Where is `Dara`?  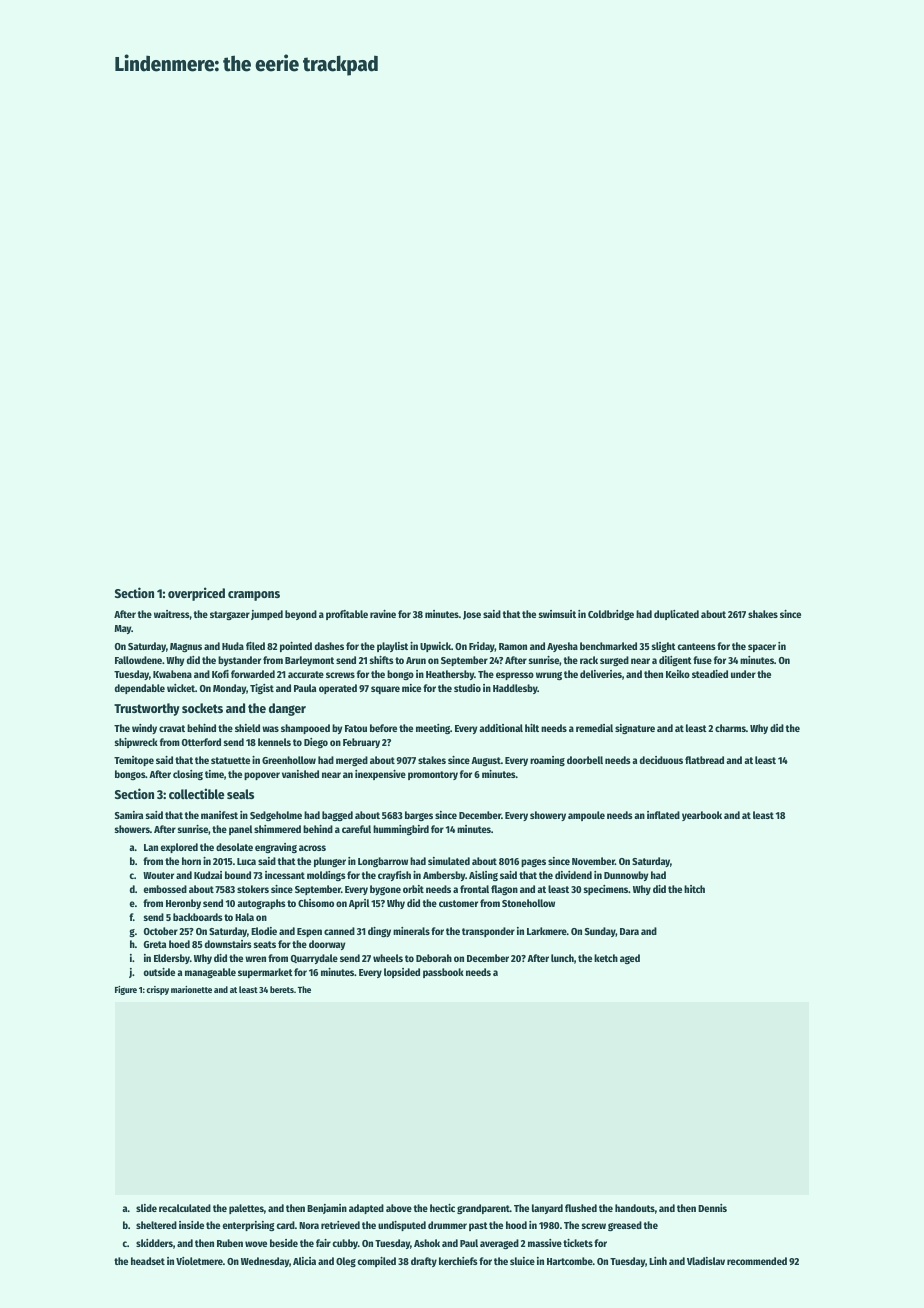
Dara is located at coordinates (629, 931).
